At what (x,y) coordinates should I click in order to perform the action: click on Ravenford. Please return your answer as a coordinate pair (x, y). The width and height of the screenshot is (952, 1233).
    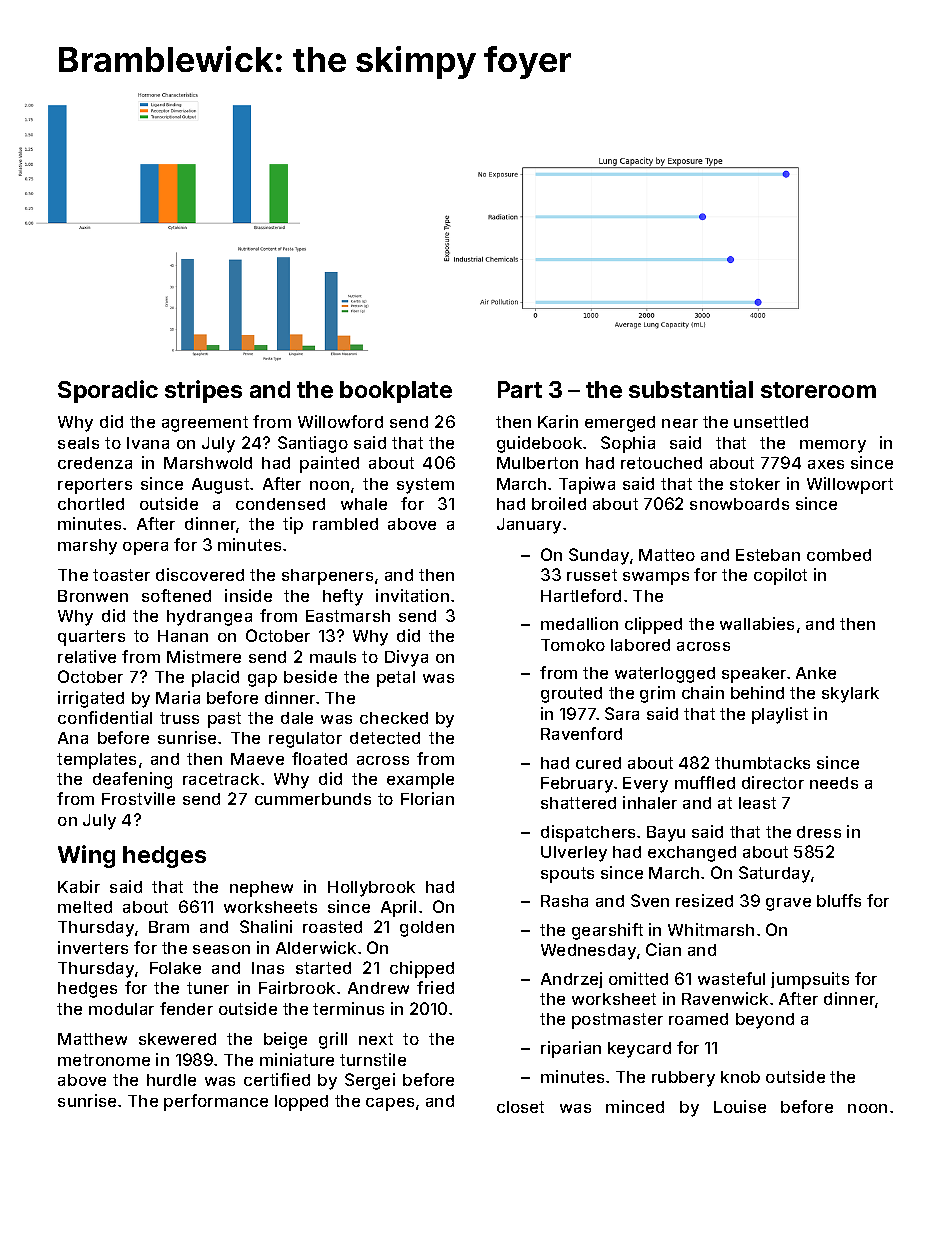
    Looking at the image, I should click on (581, 733).
